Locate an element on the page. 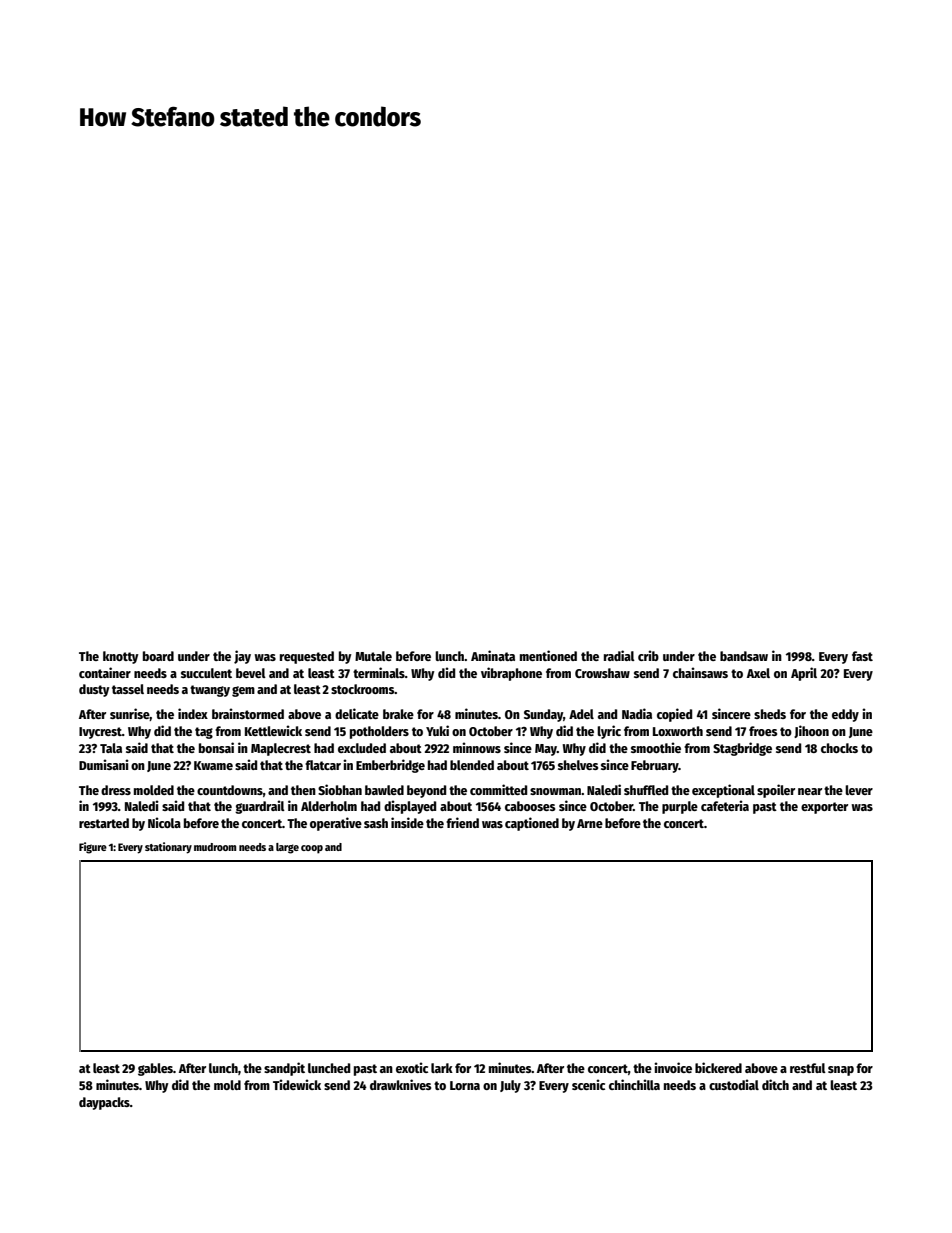  bickered is located at coordinates (718, 1067).
